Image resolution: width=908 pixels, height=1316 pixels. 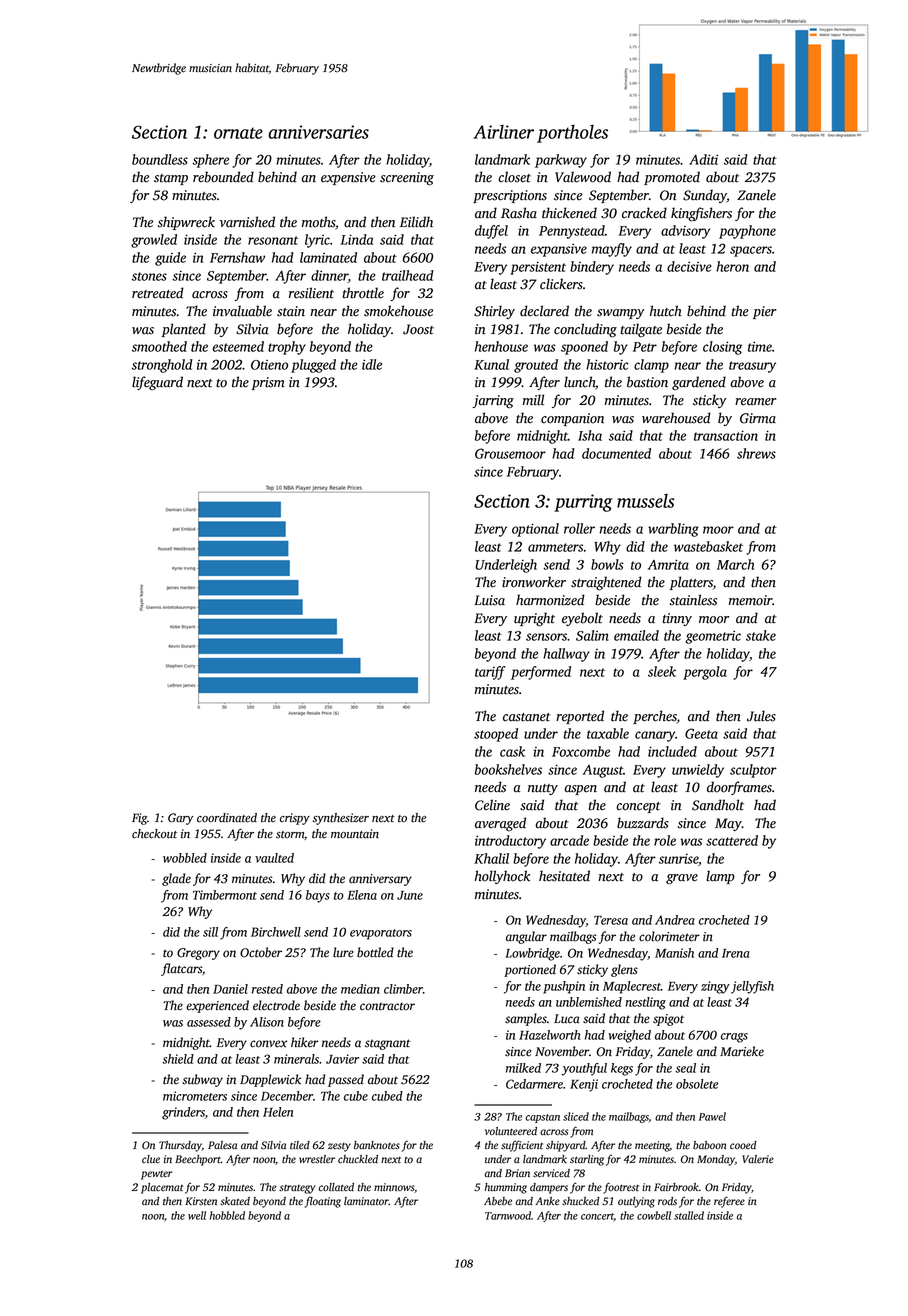 What do you see at coordinates (157, 383) in the image?
I see `lifeguard` at bounding box center [157, 383].
